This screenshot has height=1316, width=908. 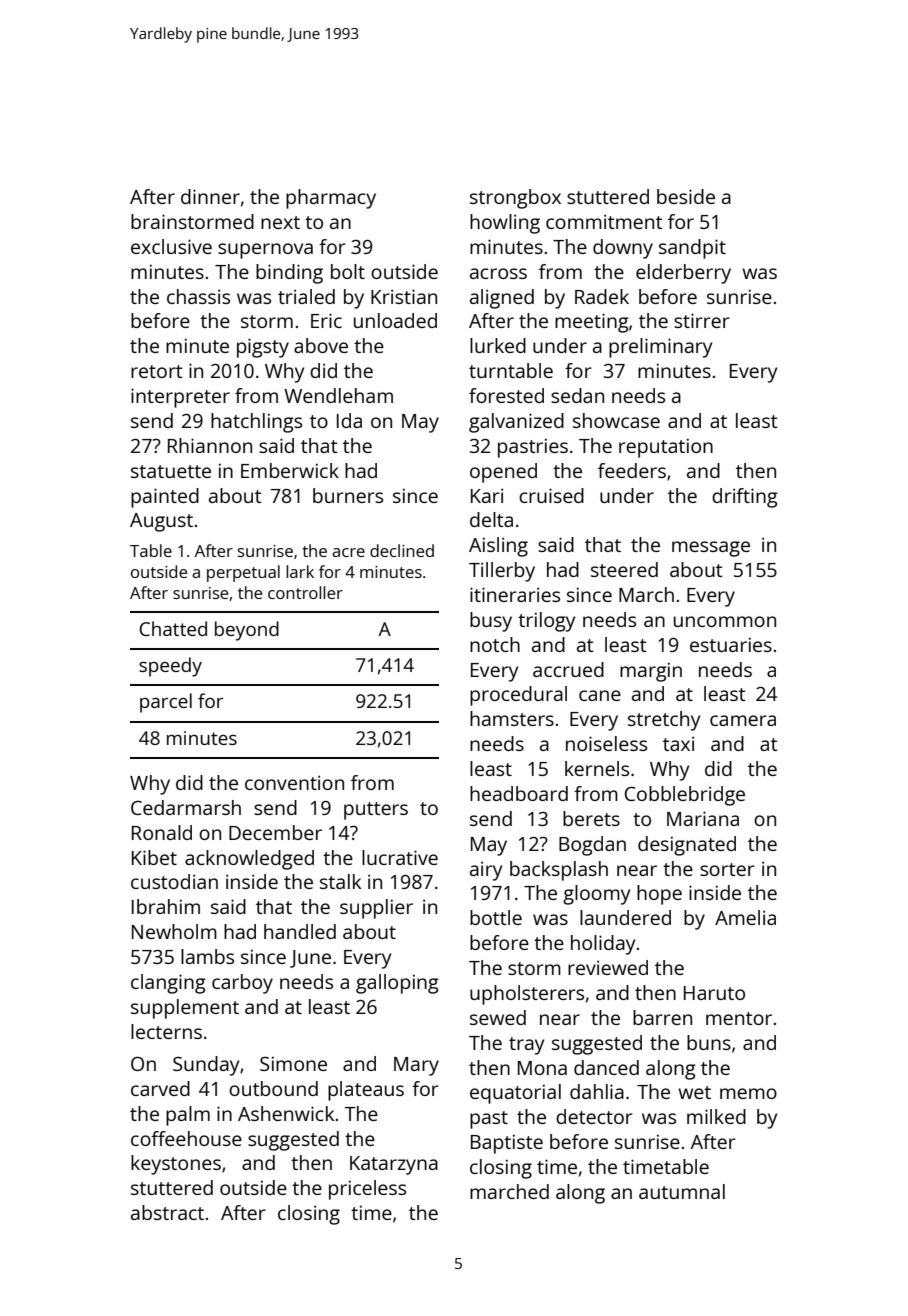 What do you see at coordinates (207, 956) in the screenshot?
I see `lambs` at bounding box center [207, 956].
